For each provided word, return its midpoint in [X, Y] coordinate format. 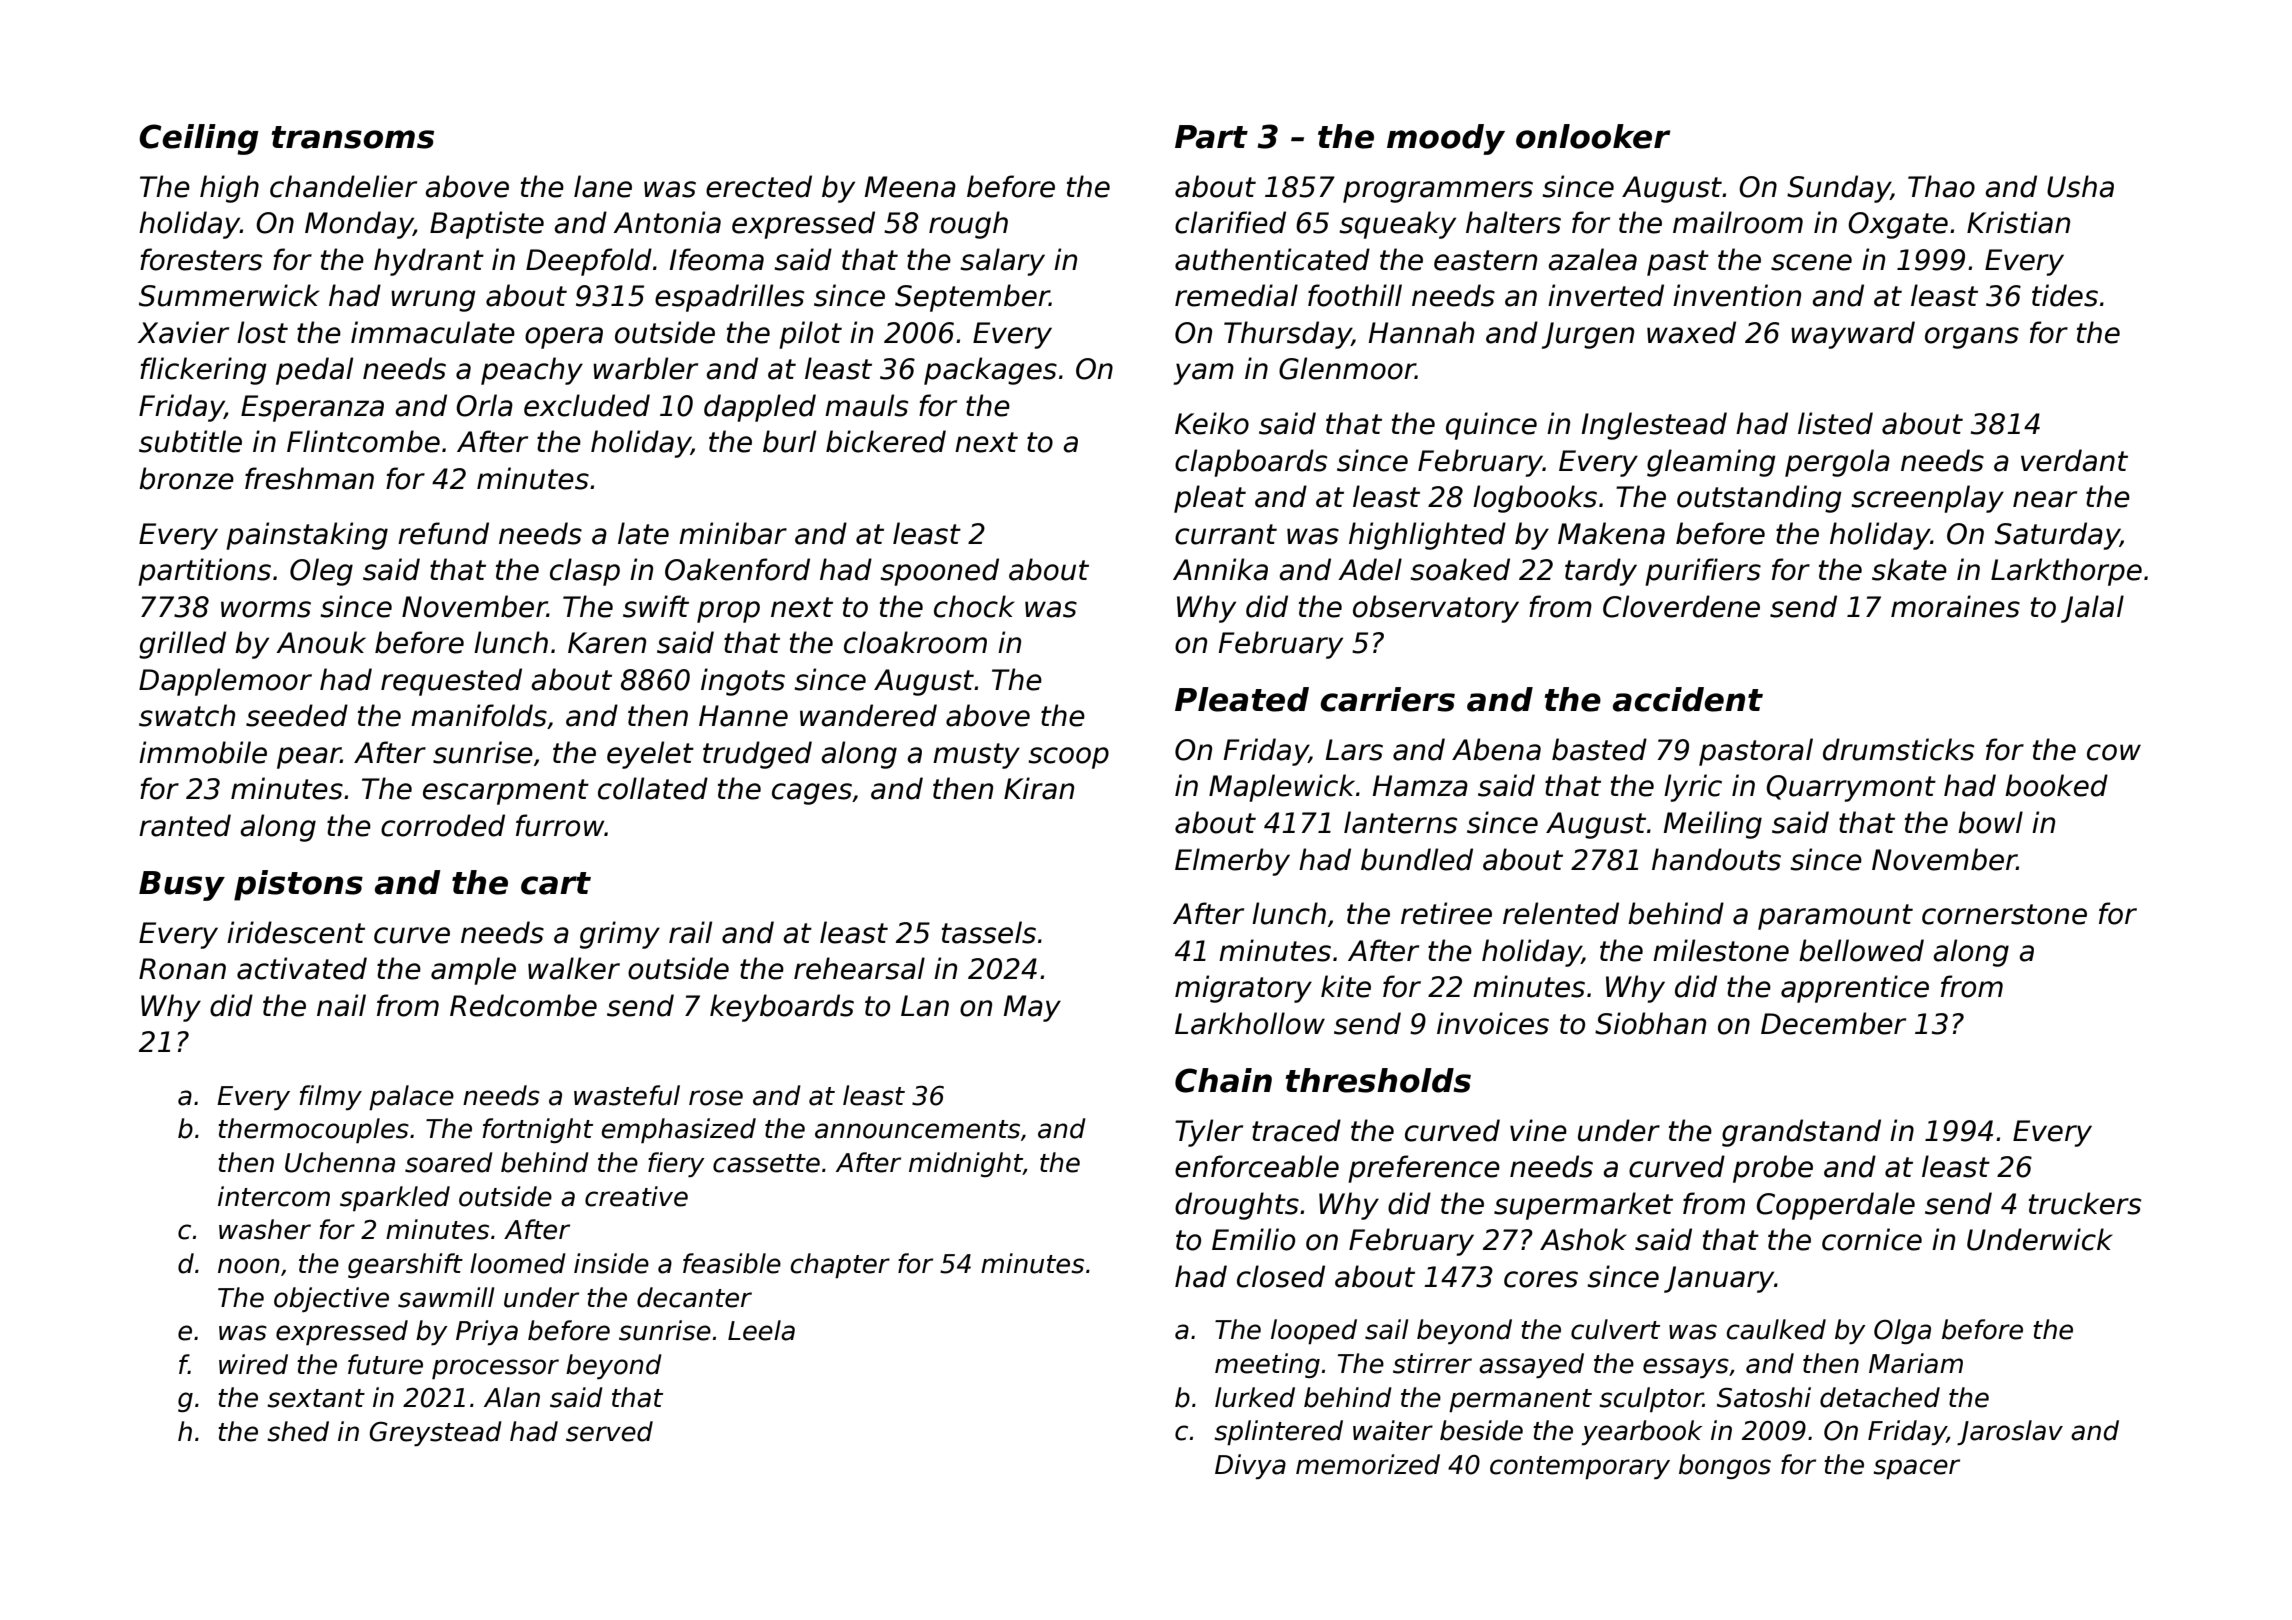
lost [262, 332]
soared [449, 1162]
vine [1538, 1130]
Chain [1223, 1080]
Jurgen [1588, 335]
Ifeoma [716, 259]
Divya [1250, 1466]
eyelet [650, 755]
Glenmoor [1347, 368]
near [2045, 499]
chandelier [343, 186]
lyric [1693, 788]
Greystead [435, 1433]
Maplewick [1282, 788]
